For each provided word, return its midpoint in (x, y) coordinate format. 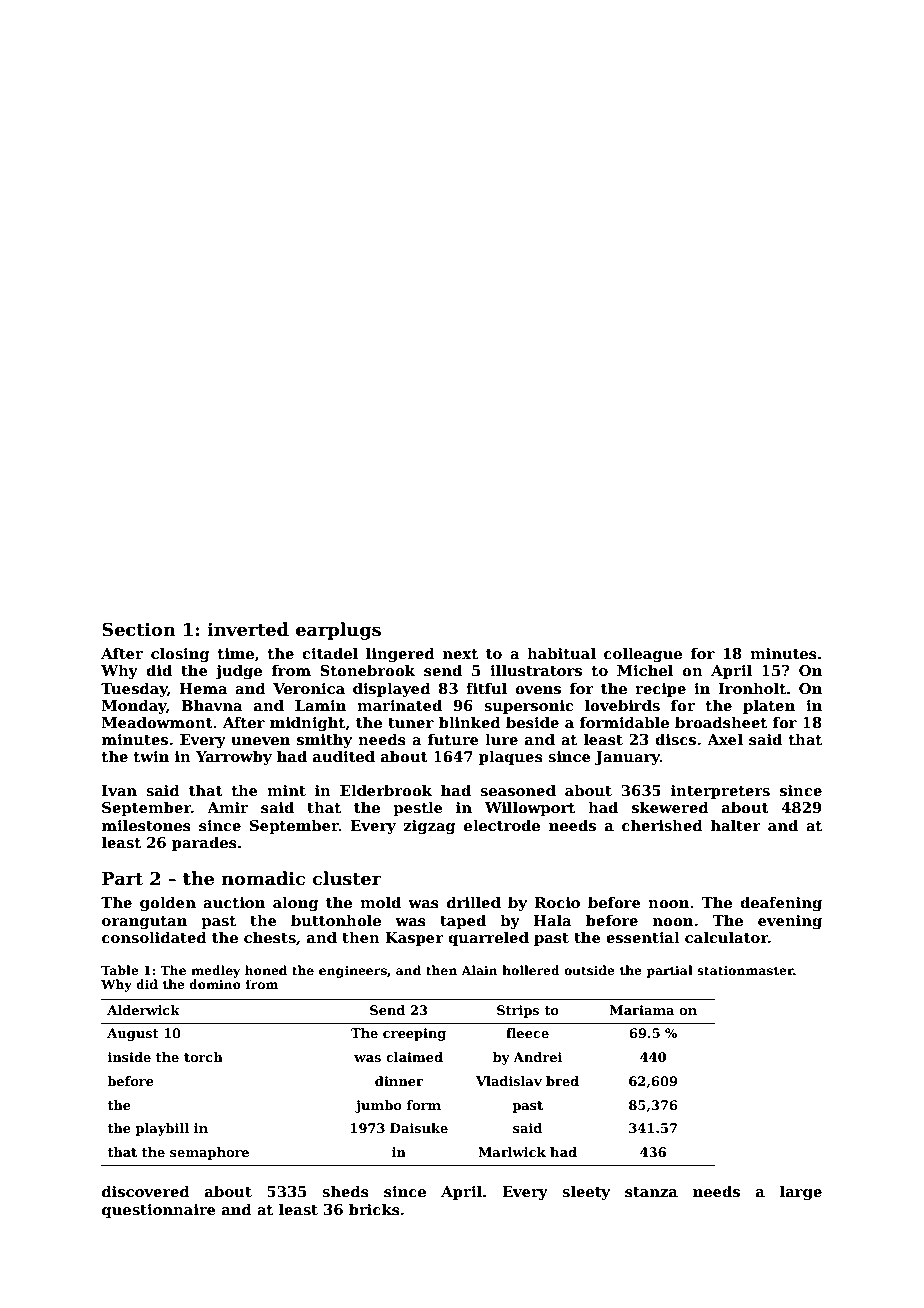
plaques (511, 757)
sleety (586, 1192)
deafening (781, 903)
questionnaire (159, 1211)
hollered (531, 970)
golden (168, 903)
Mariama (642, 1010)
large (801, 1192)
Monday (134, 706)
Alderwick (143, 1010)
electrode (502, 825)
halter (736, 825)
